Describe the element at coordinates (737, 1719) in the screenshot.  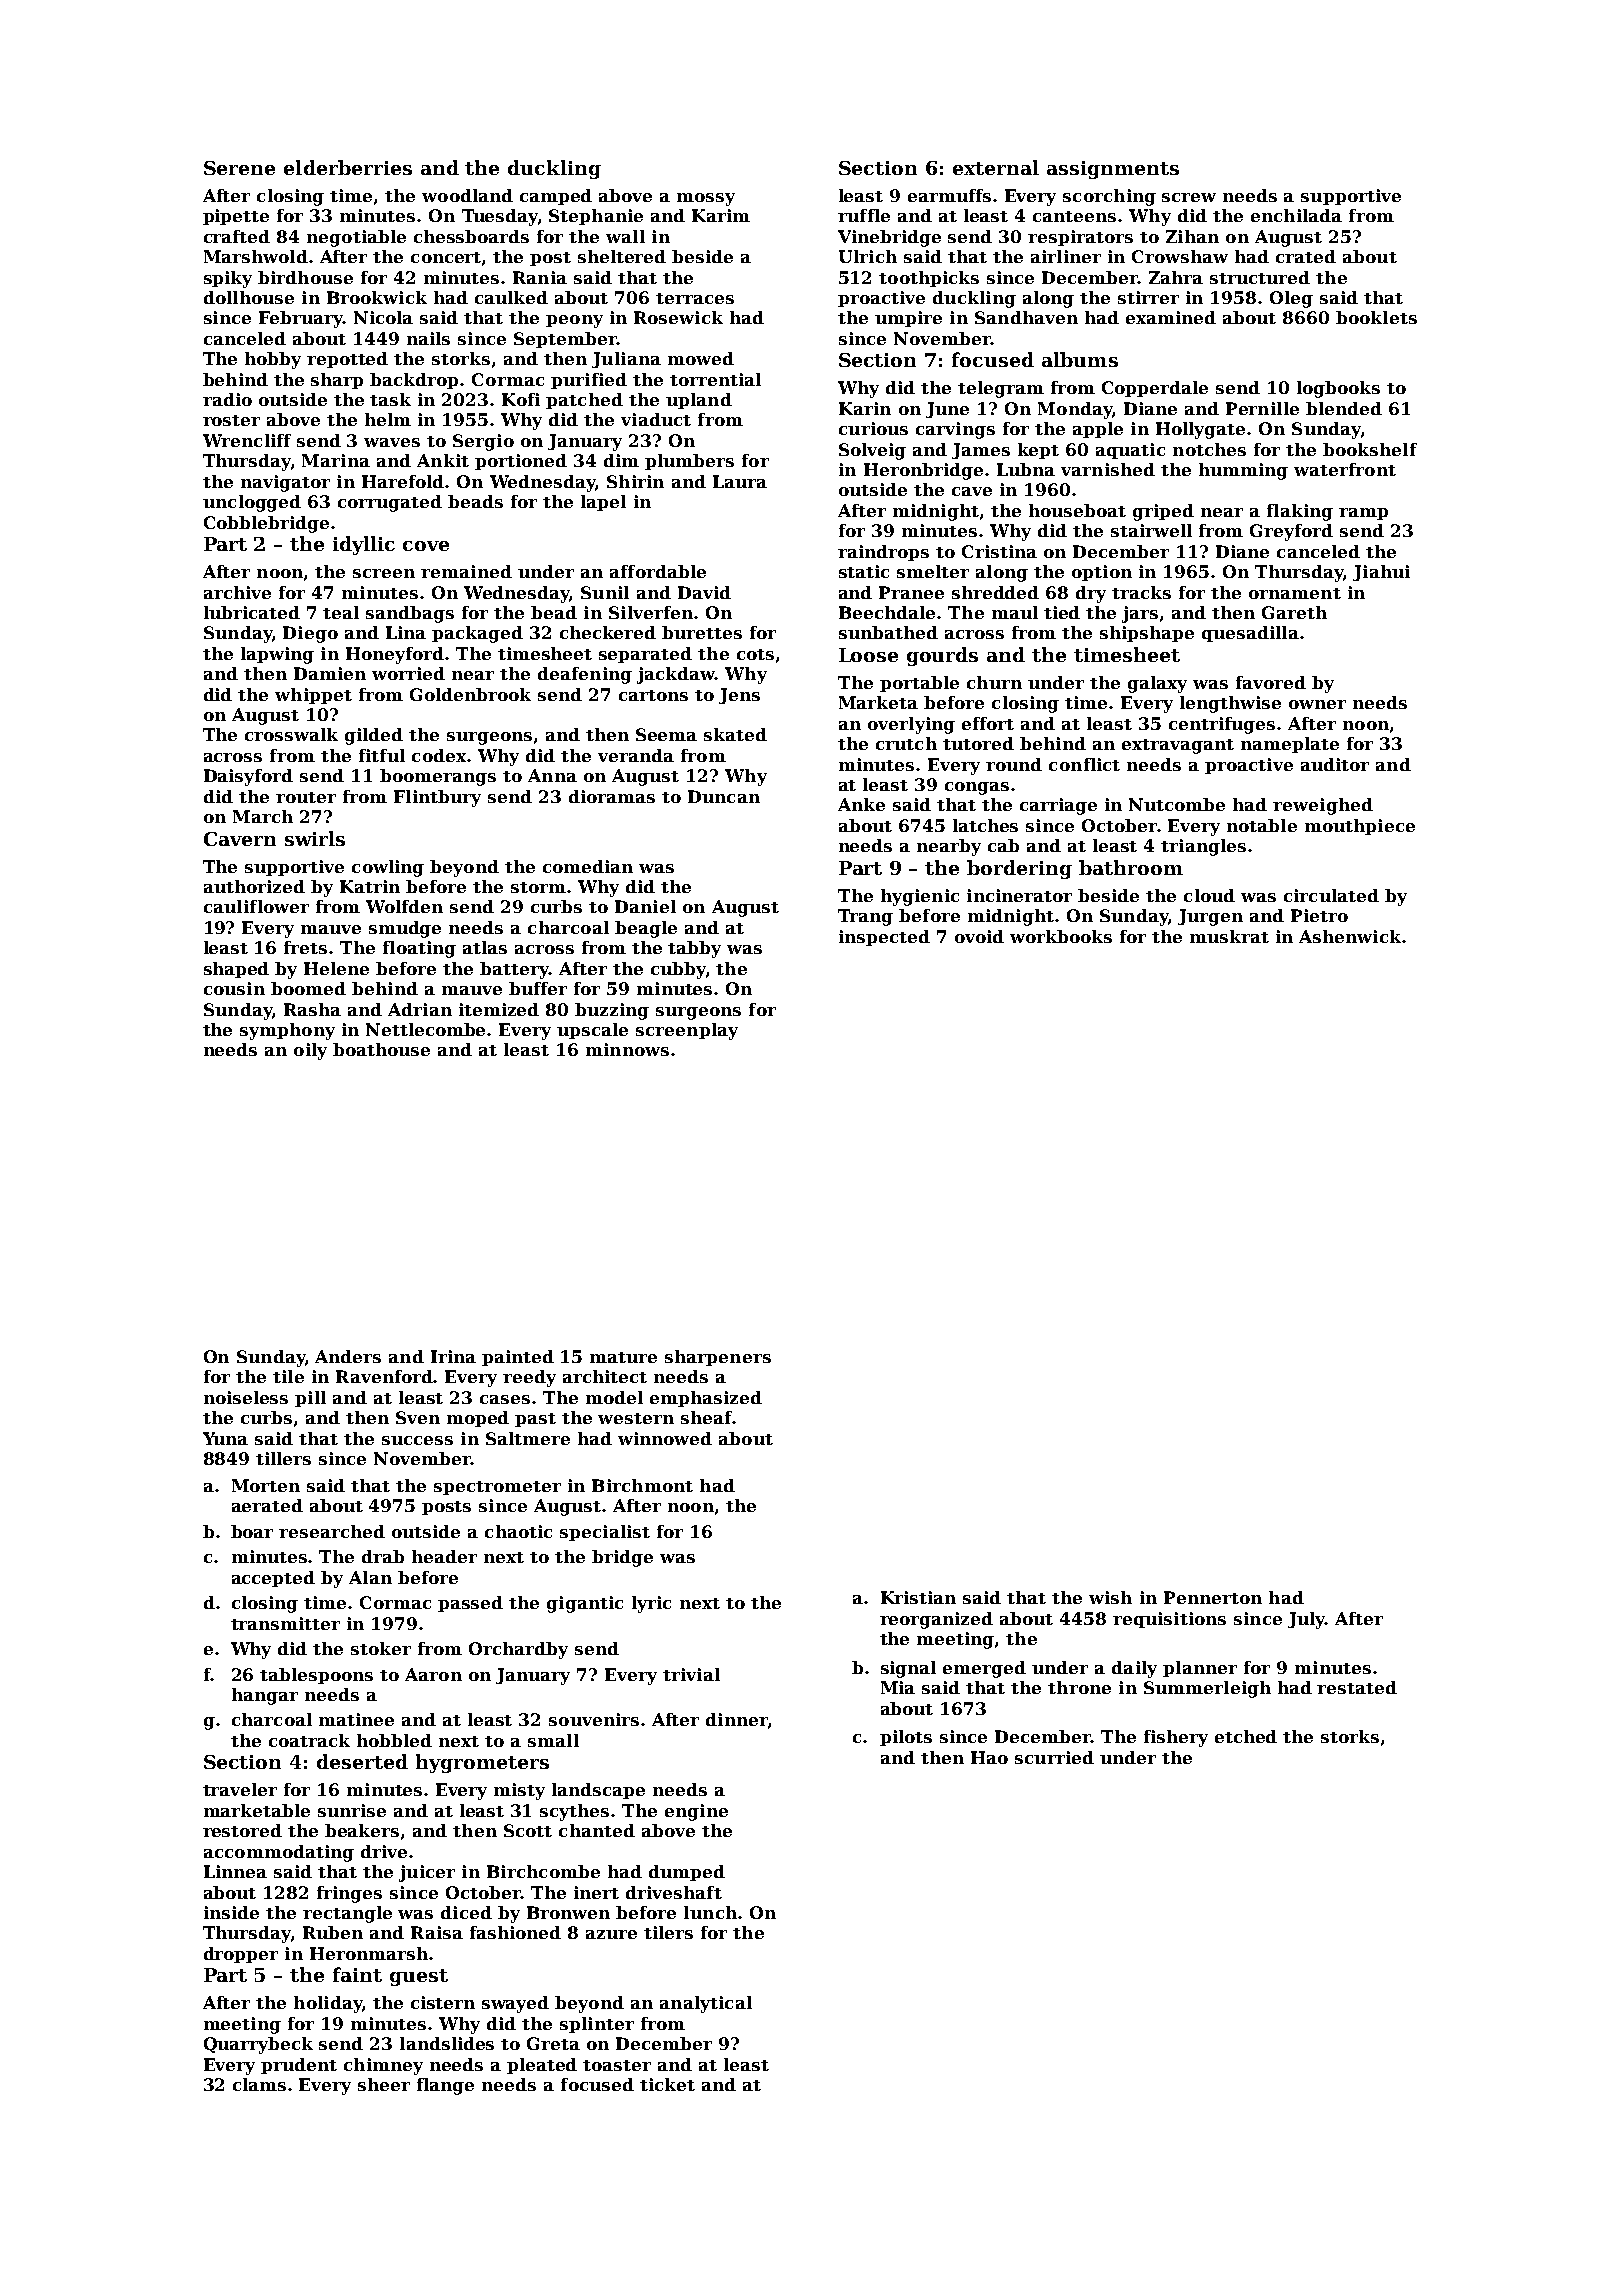
I see `dinner` at that location.
